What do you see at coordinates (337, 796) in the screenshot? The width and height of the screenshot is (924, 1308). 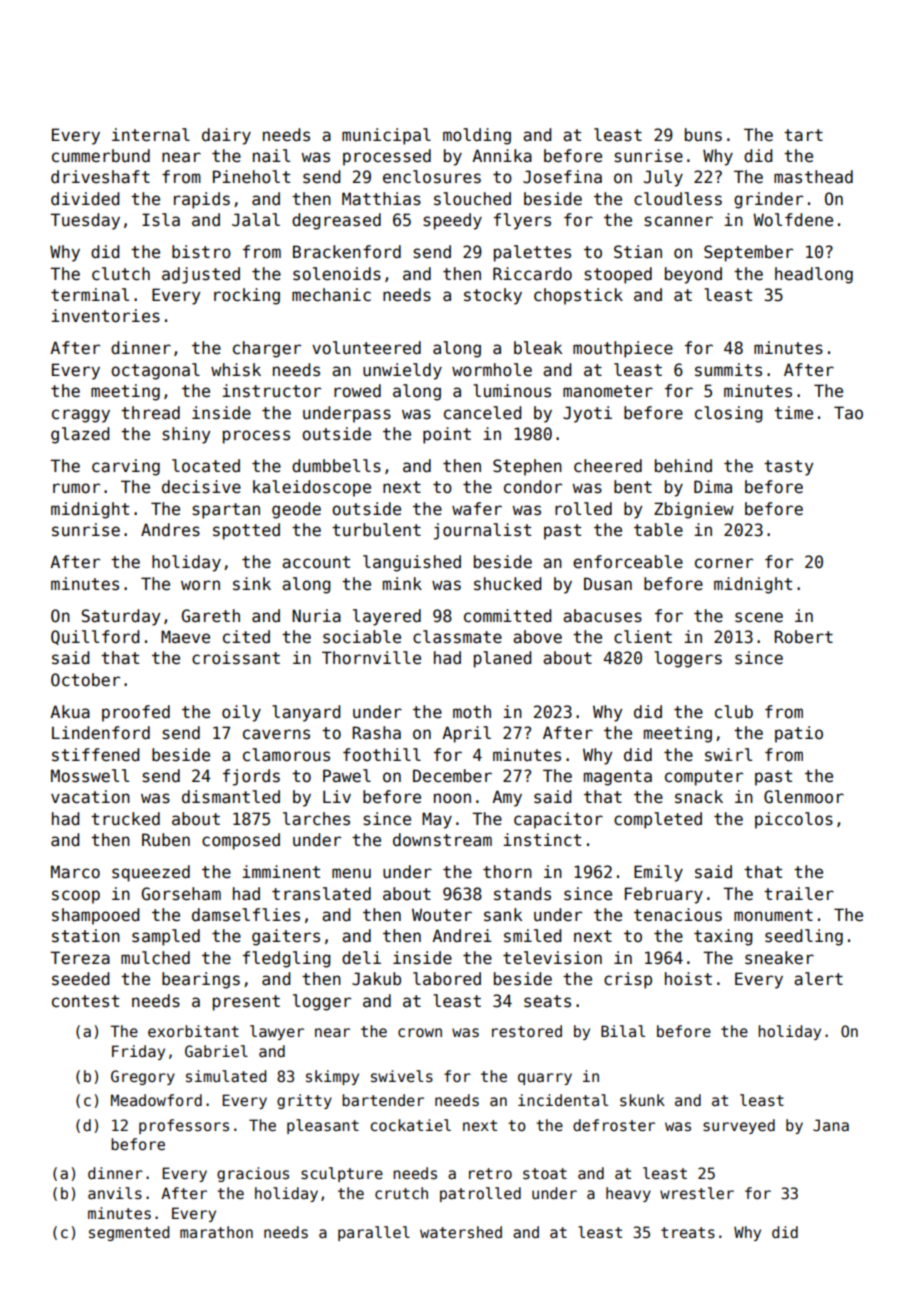 I see `Liv` at bounding box center [337, 796].
